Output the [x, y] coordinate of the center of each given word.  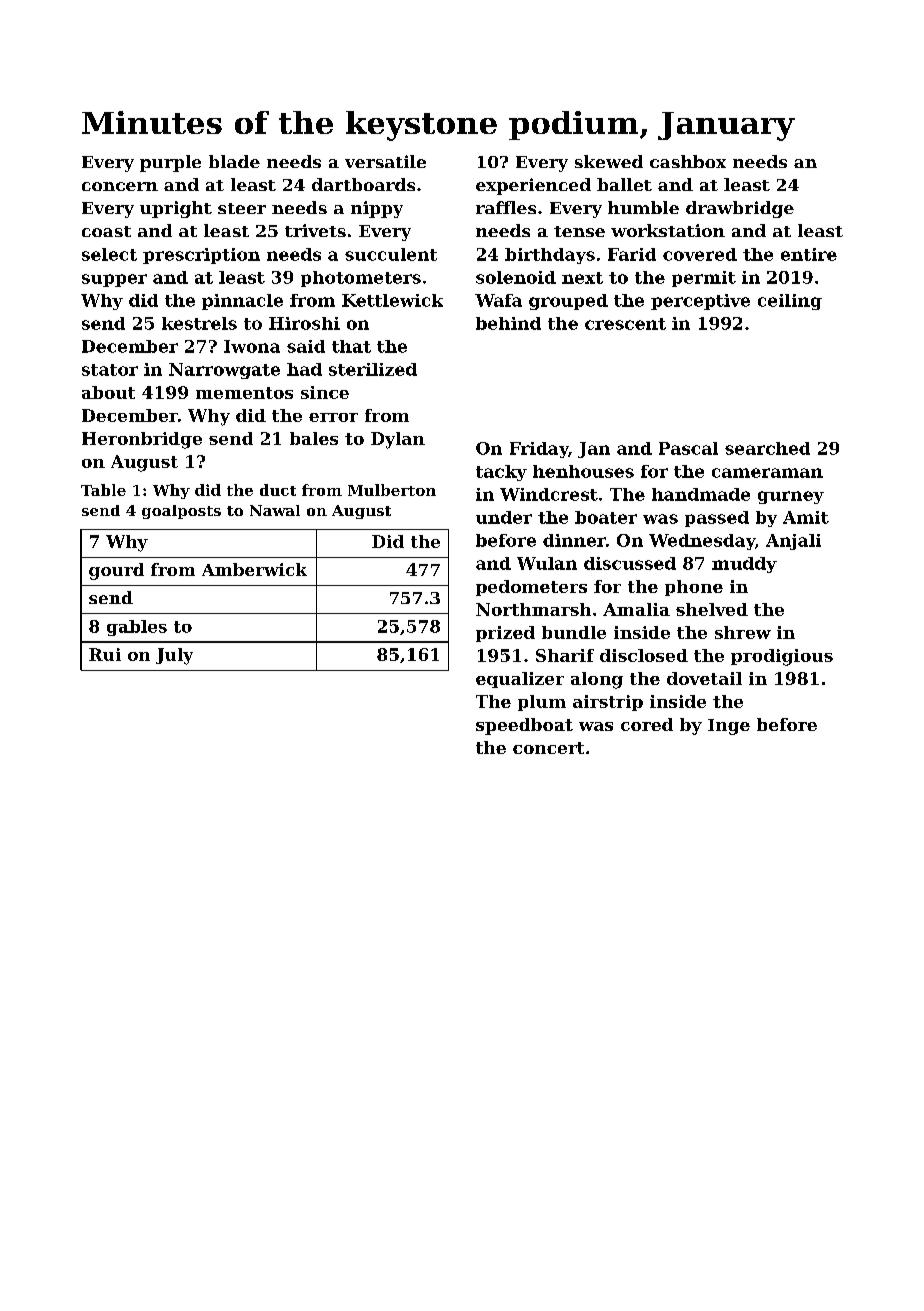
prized [505, 634]
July [174, 656]
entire [809, 254]
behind [508, 323]
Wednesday [702, 542]
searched [767, 448]
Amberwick [254, 569]
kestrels [199, 323]
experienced [533, 186]
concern [120, 186]
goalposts [181, 512]
